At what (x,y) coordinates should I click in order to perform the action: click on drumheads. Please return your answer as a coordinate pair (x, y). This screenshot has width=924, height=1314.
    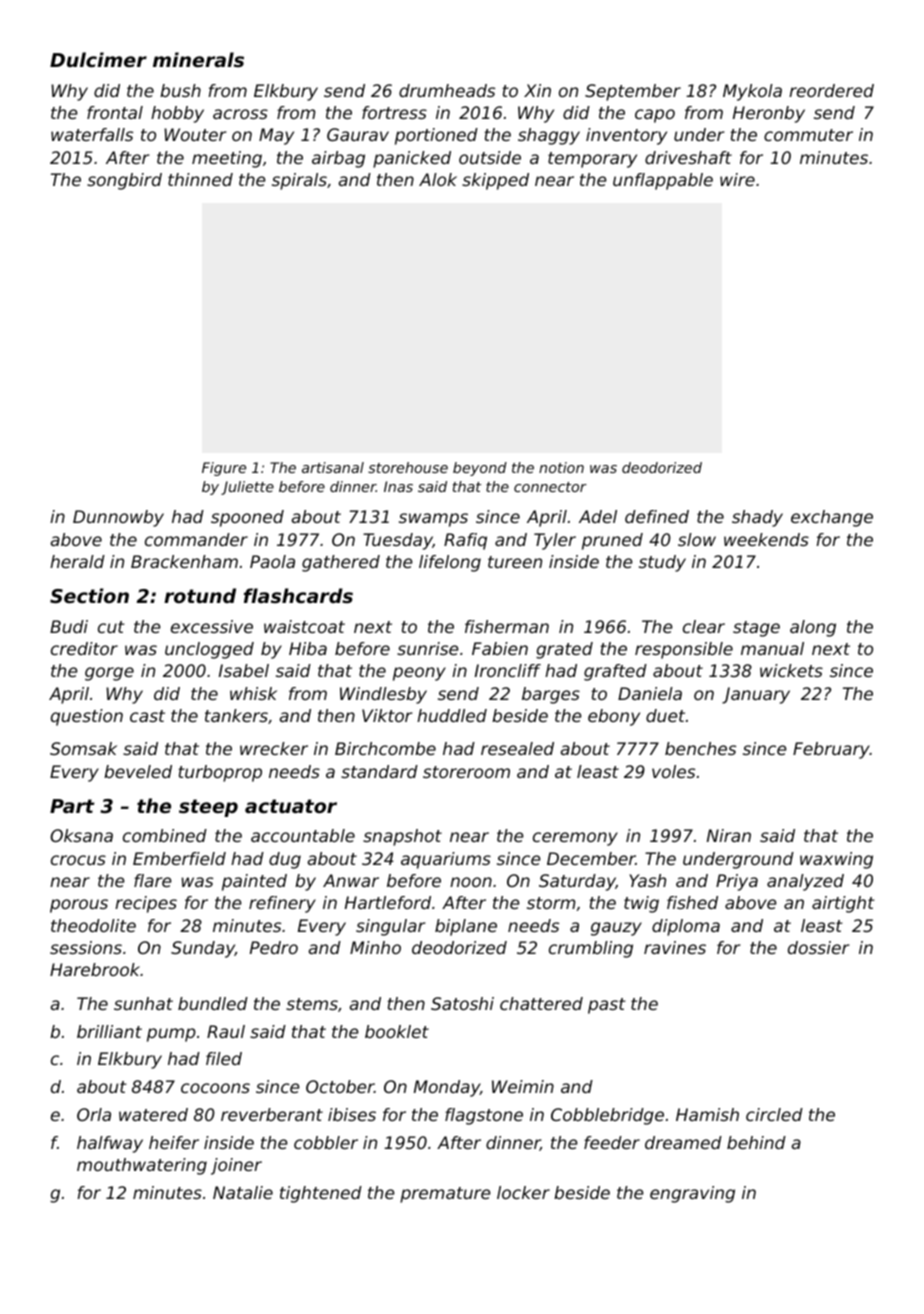
    Looking at the image, I should click on (447, 90).
